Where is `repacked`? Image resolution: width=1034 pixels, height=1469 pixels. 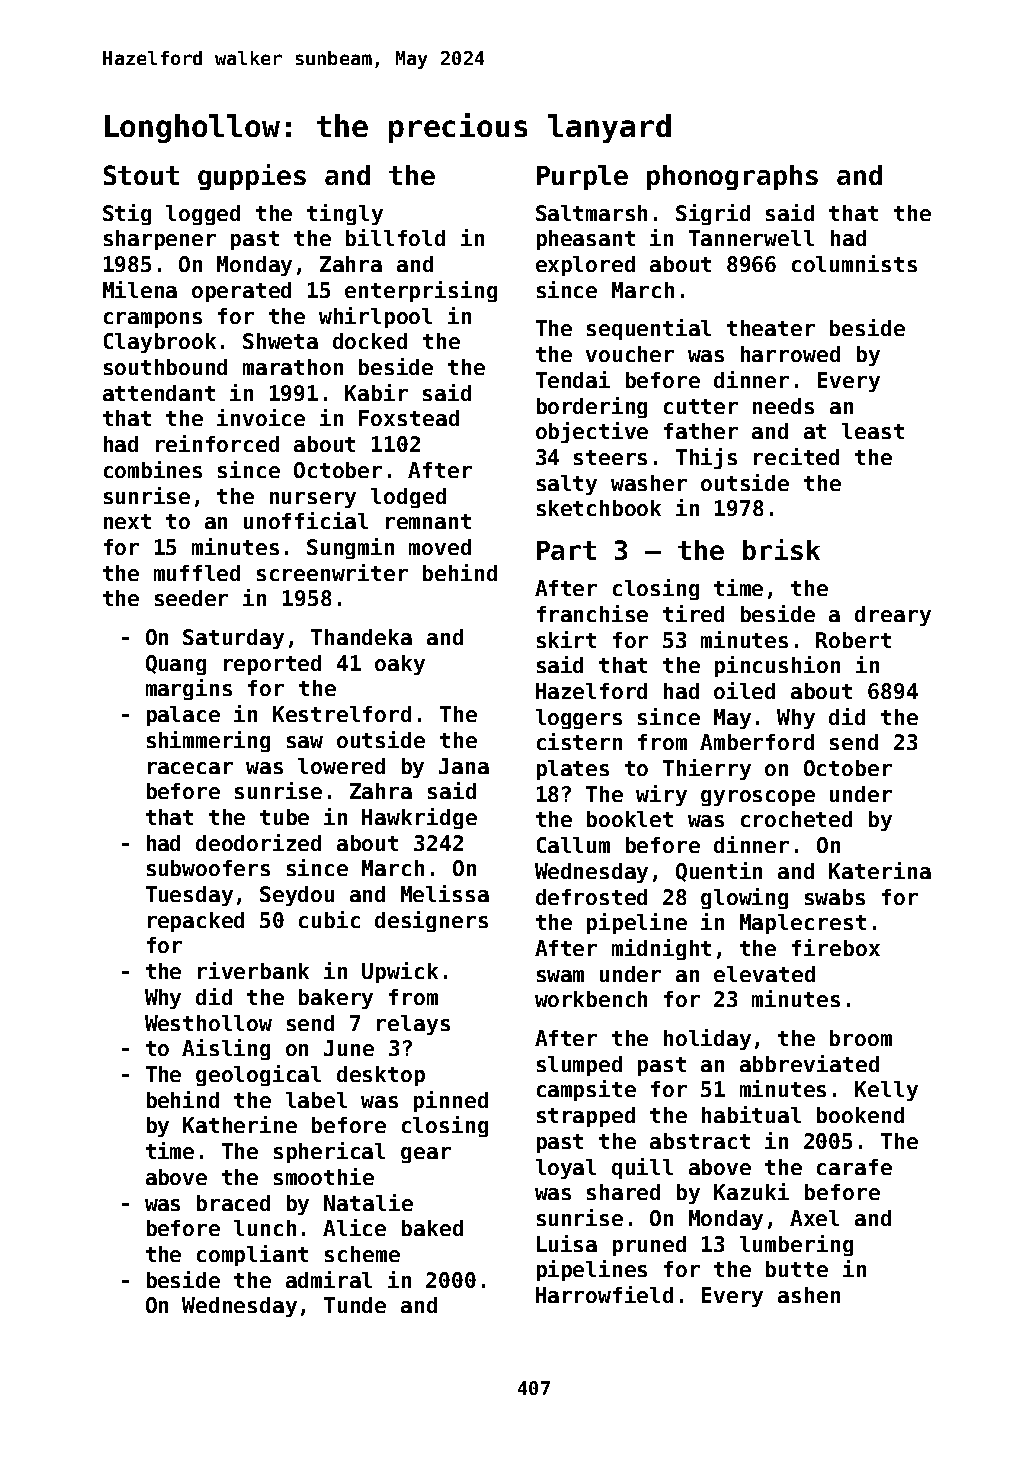 repacked is located at coordinates (196, 922).
